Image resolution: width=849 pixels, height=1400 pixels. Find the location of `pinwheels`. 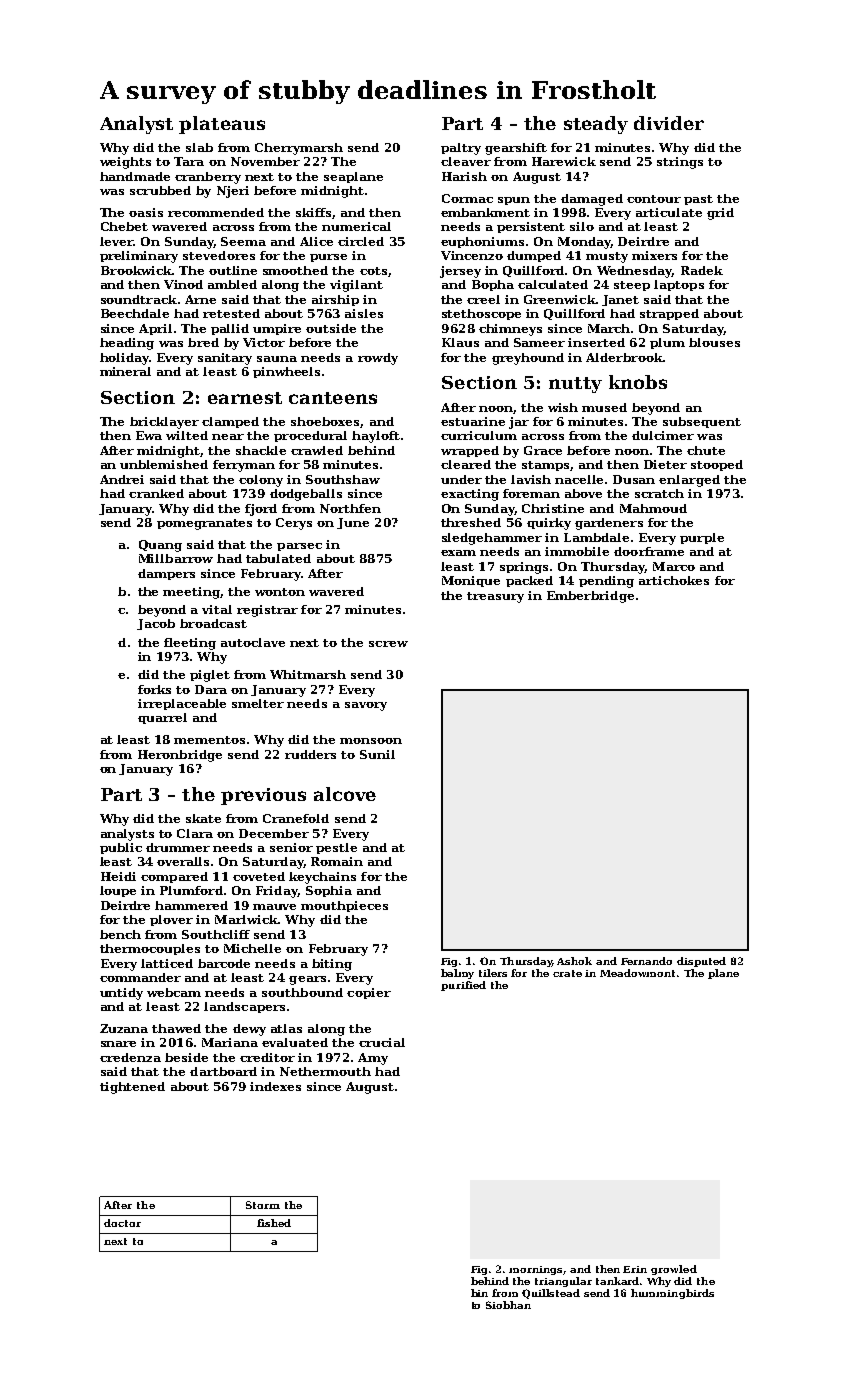

pinwheels is located at coordinates (286, 372).
